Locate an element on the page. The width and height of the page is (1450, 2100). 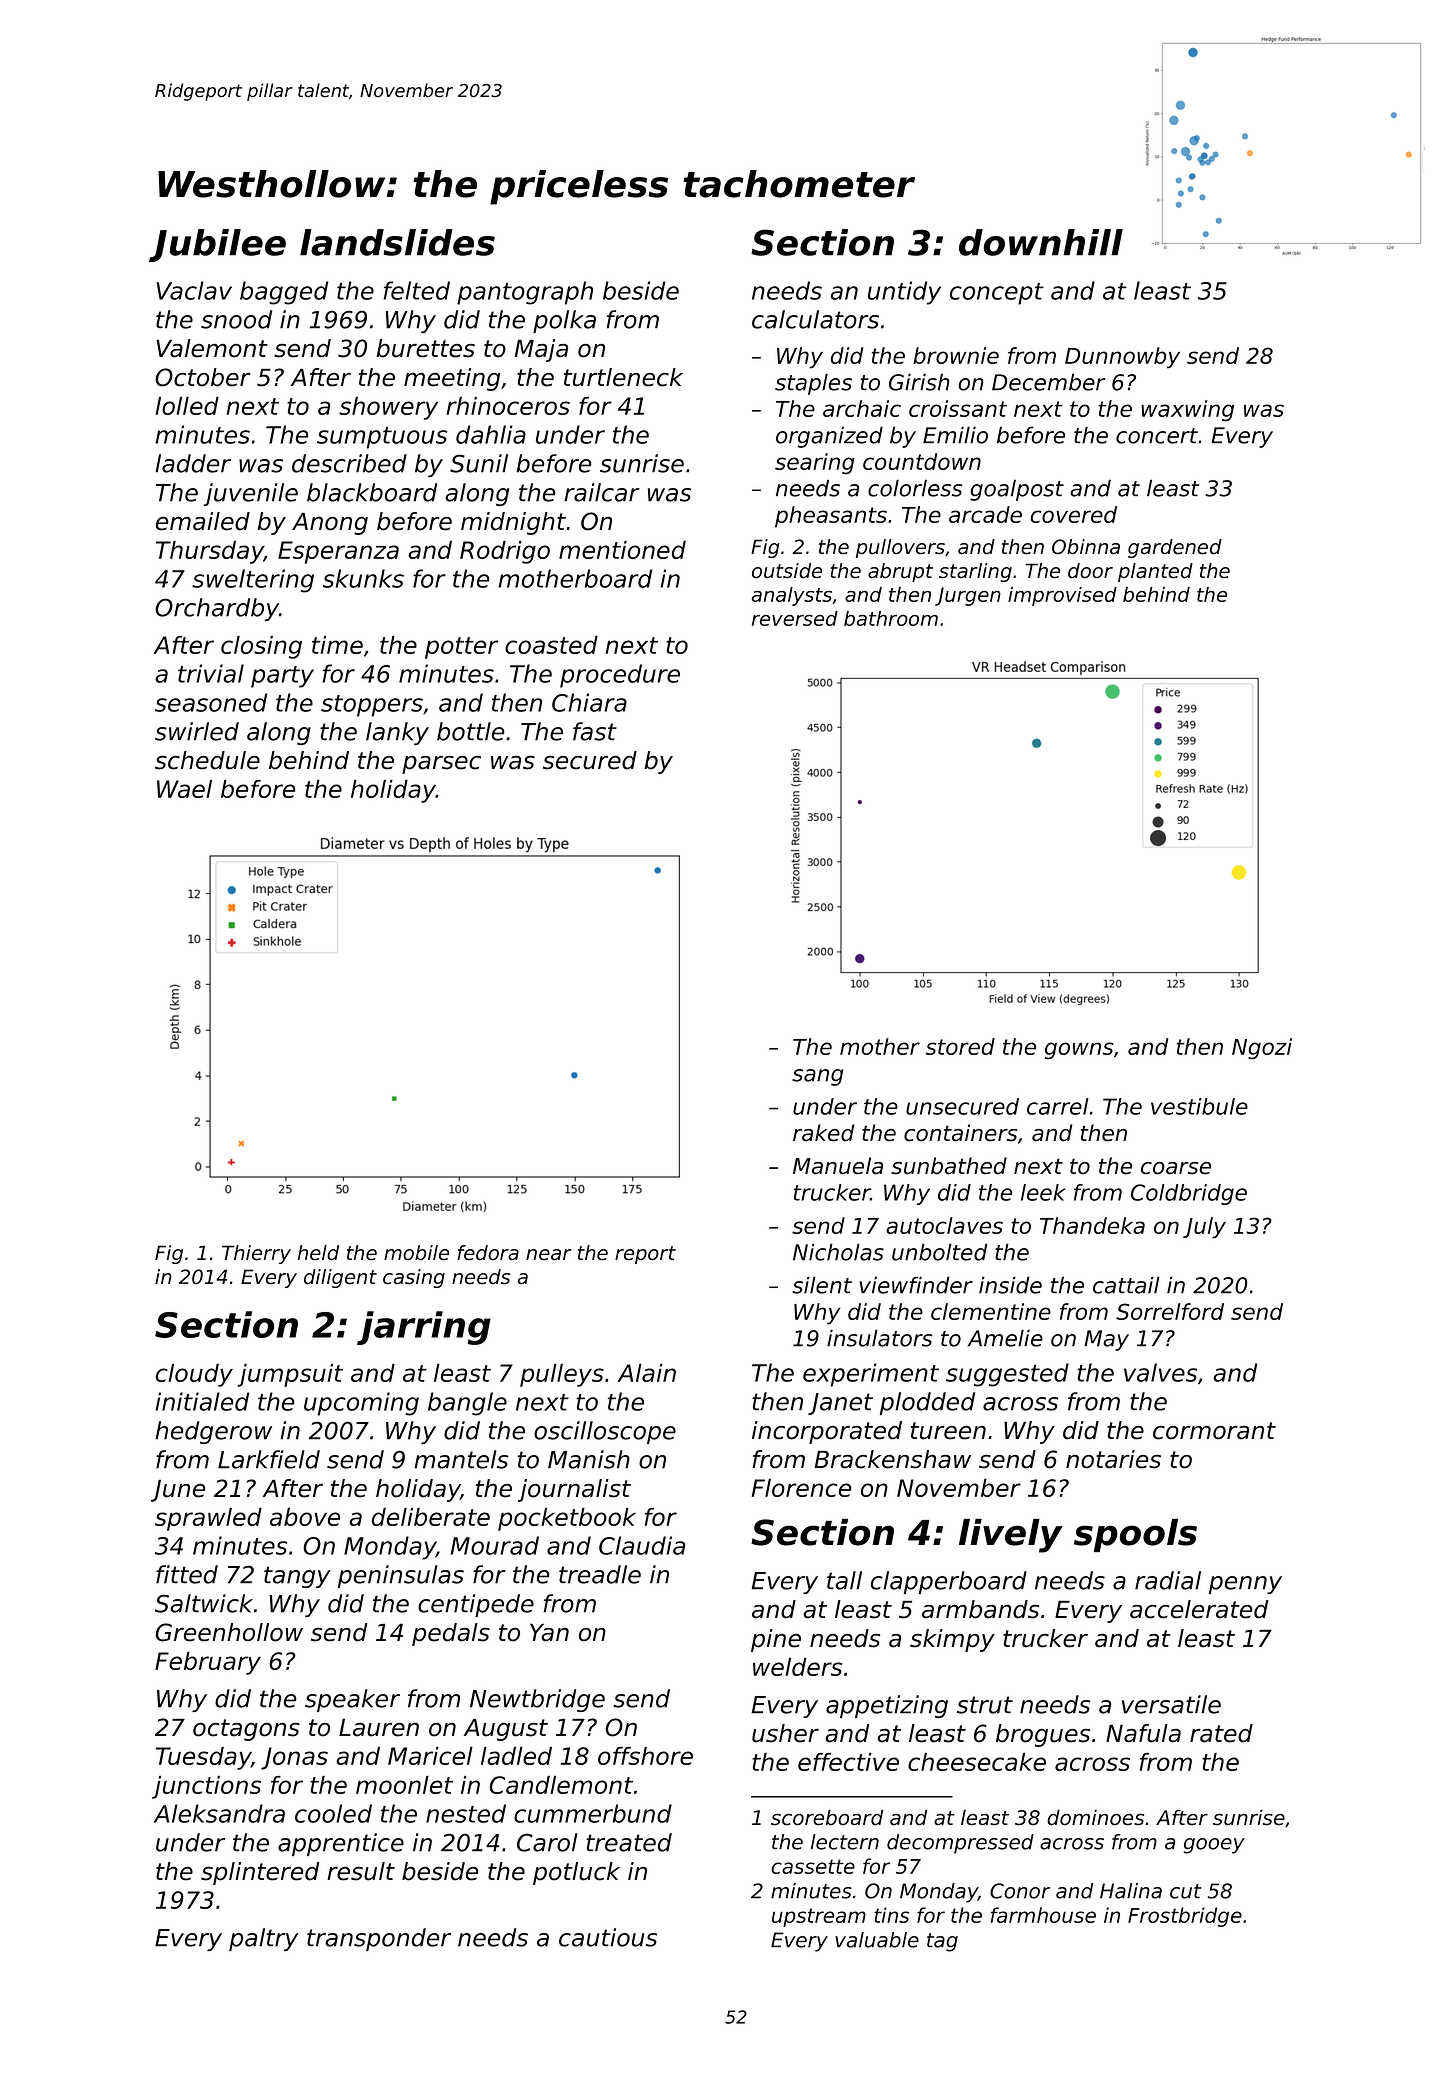
Florence is located at coordinates (801, 1488).
